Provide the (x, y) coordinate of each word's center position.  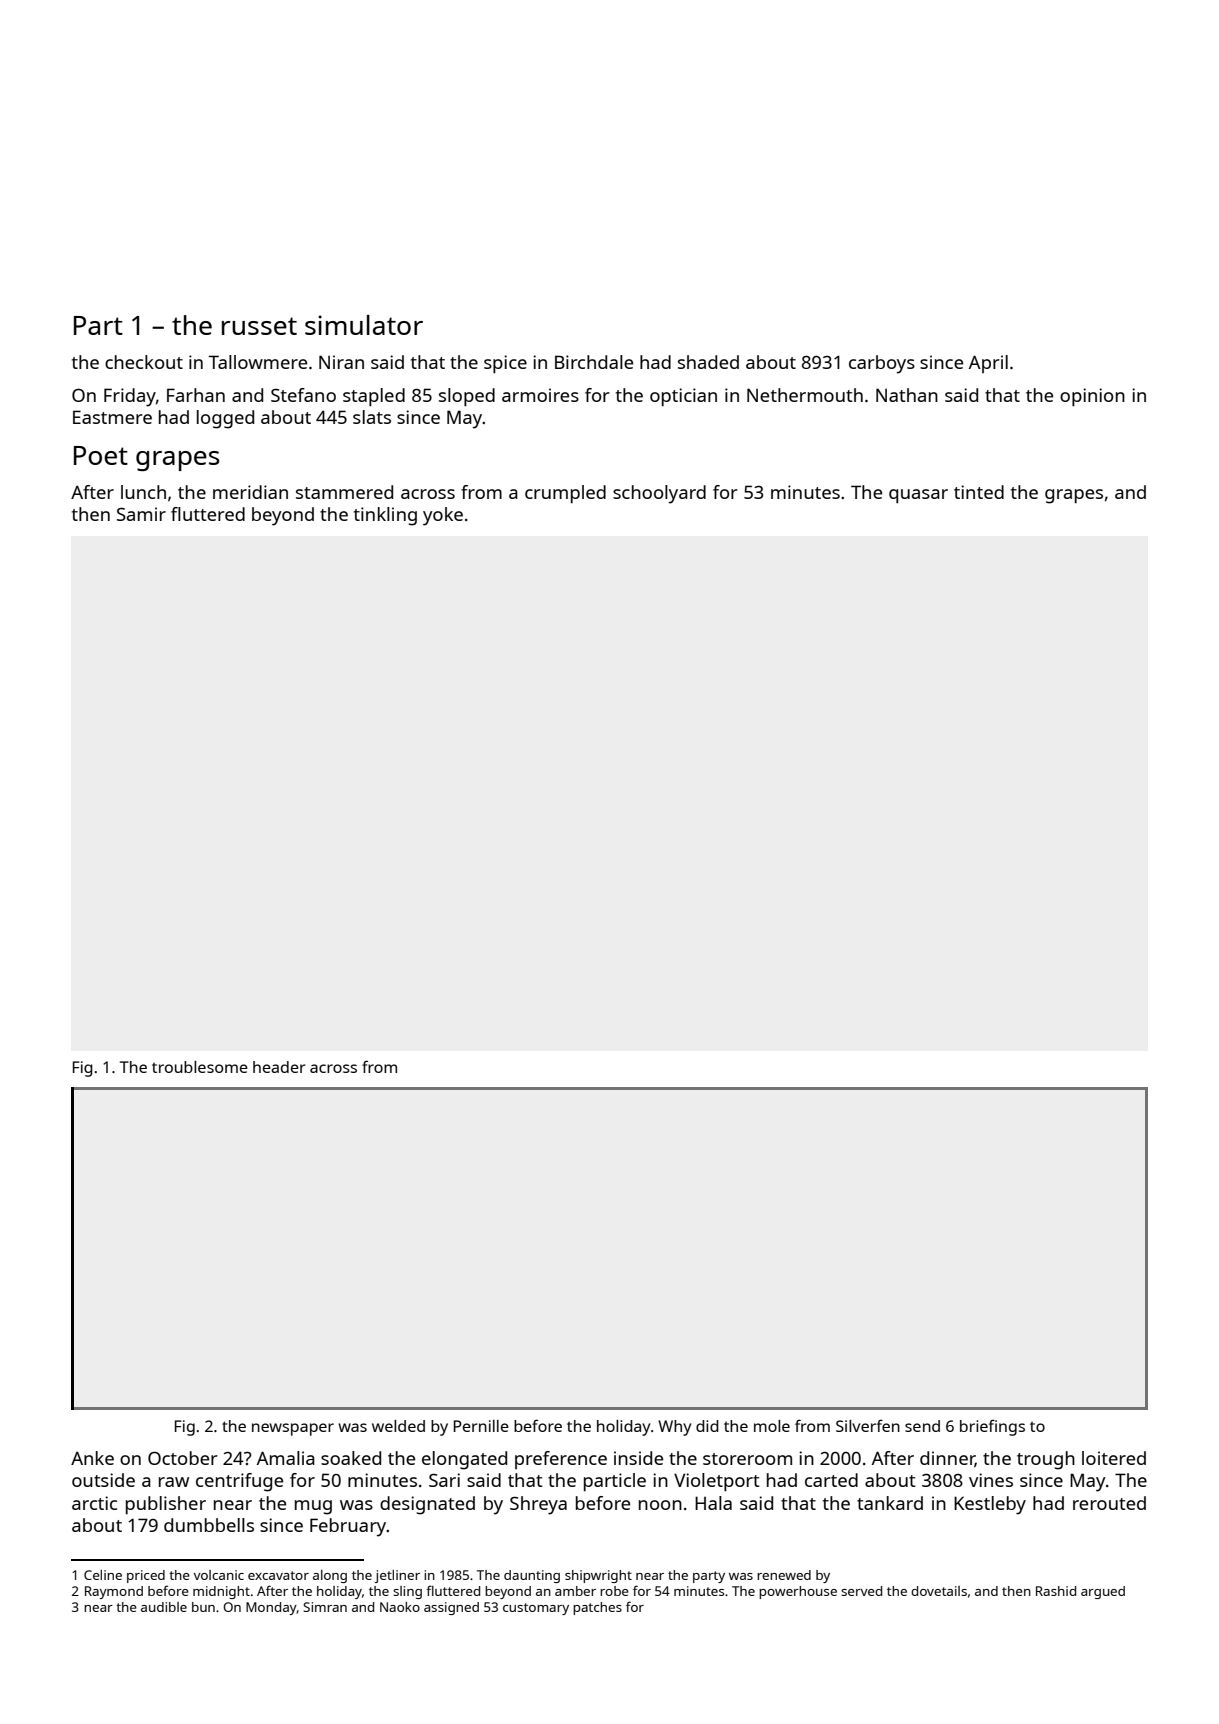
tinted (979, 492)
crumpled (565, 494)
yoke (443, 516)
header (279, 1067)
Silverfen (868, 1425)
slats (372, 417)
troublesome (200, 1067)
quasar (918, 496)
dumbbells (209, 1525)
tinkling (385, 516)
